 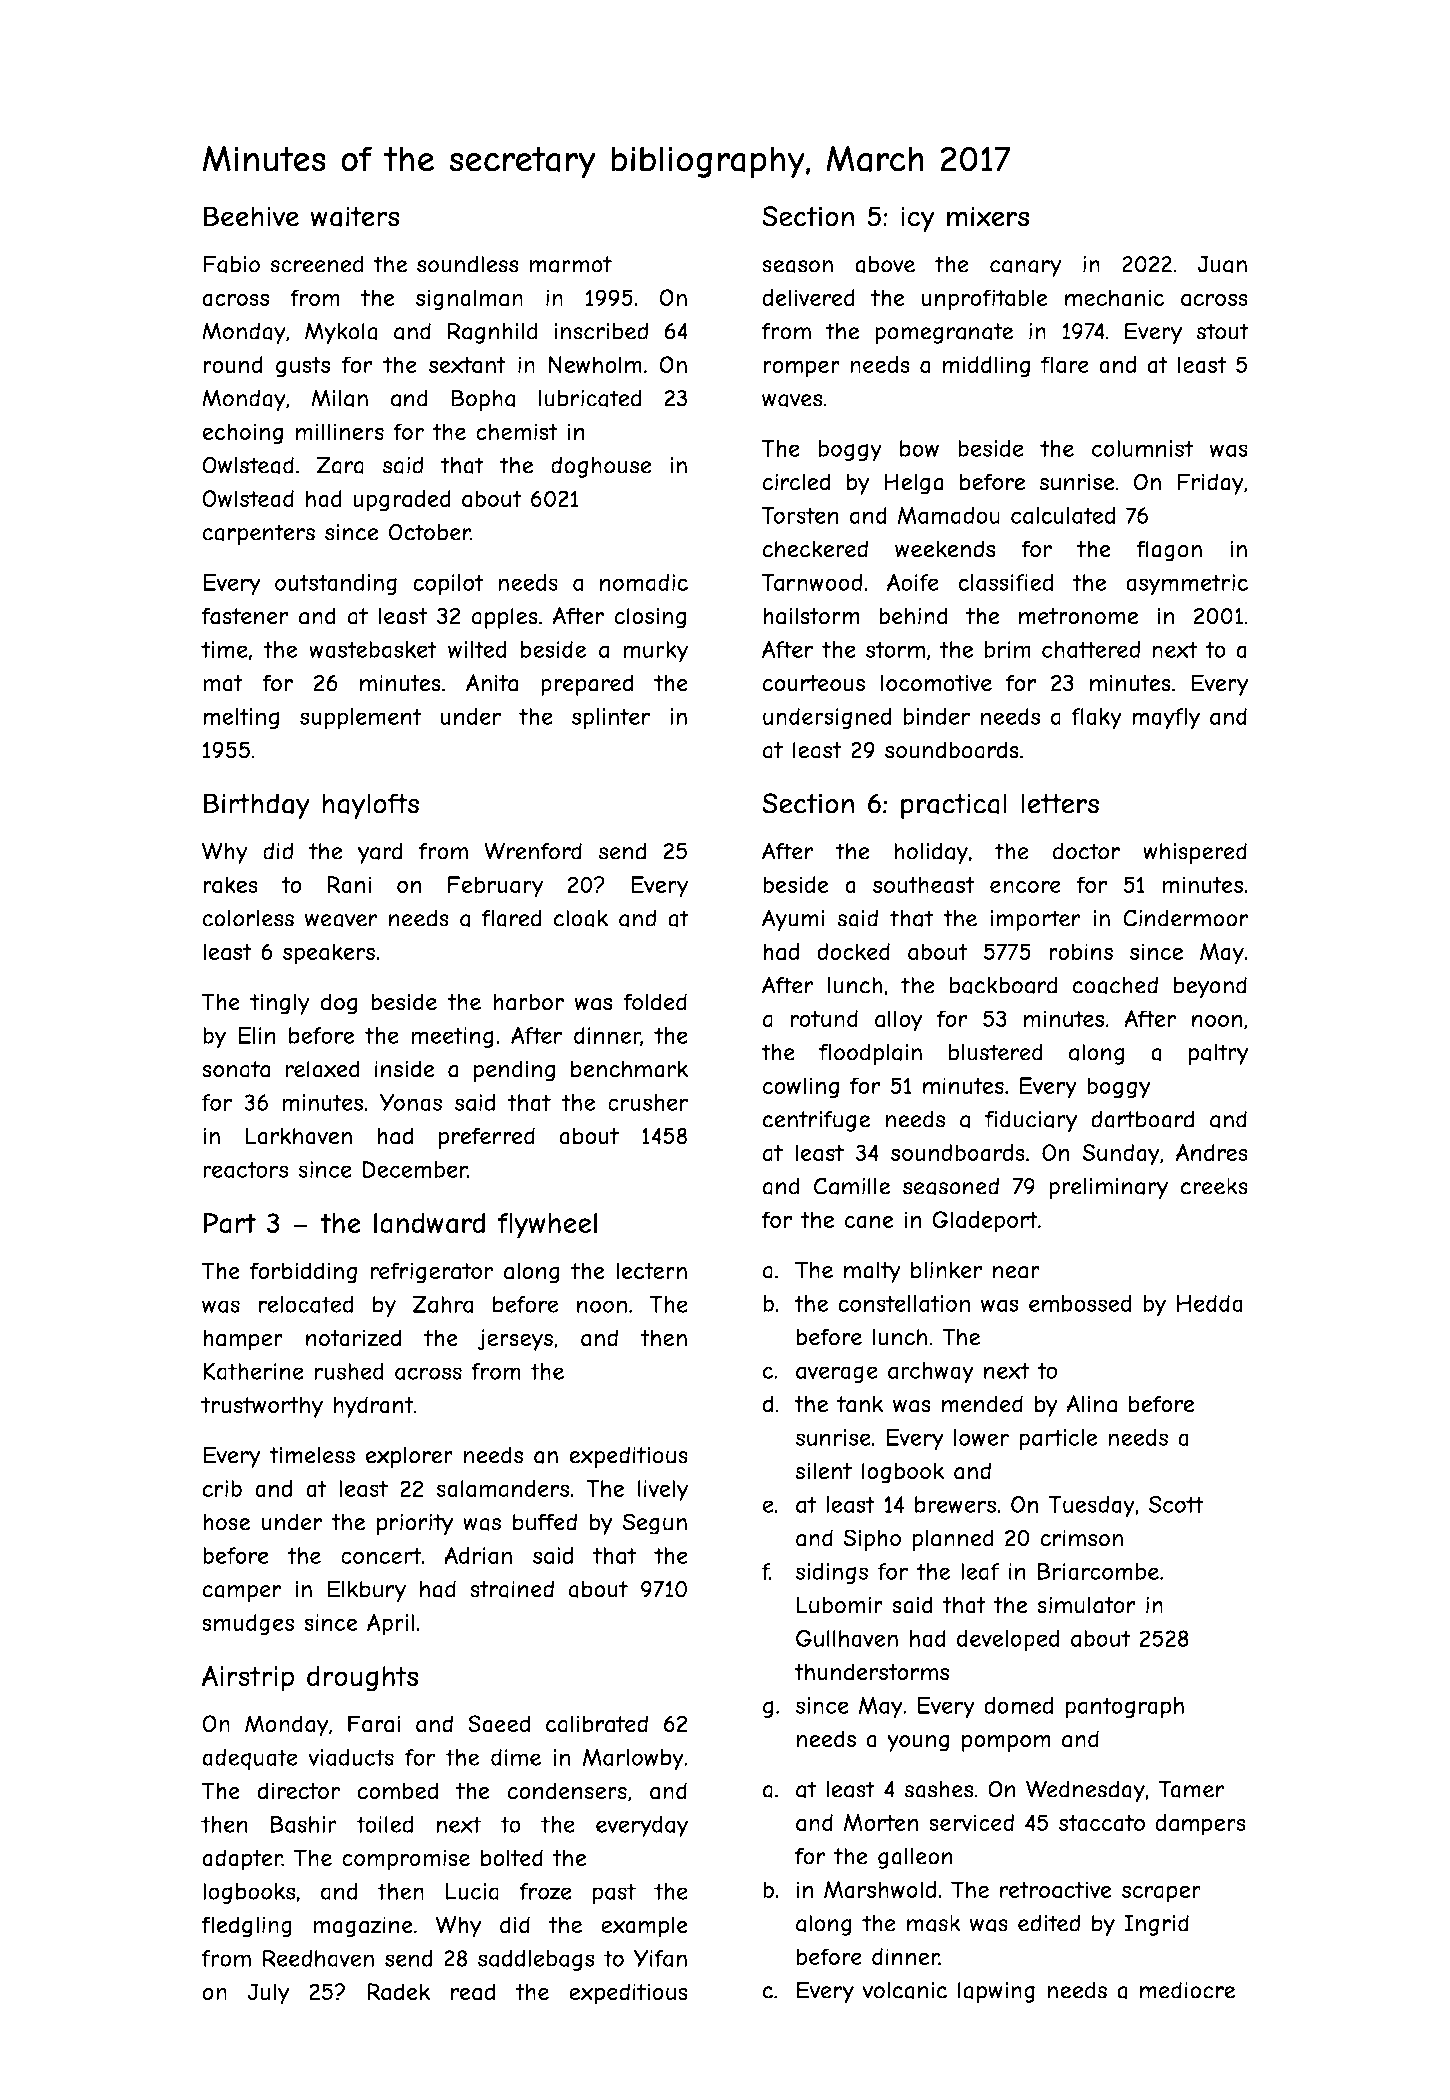 I want to click on Juan, so click(x=1222, y=264).
